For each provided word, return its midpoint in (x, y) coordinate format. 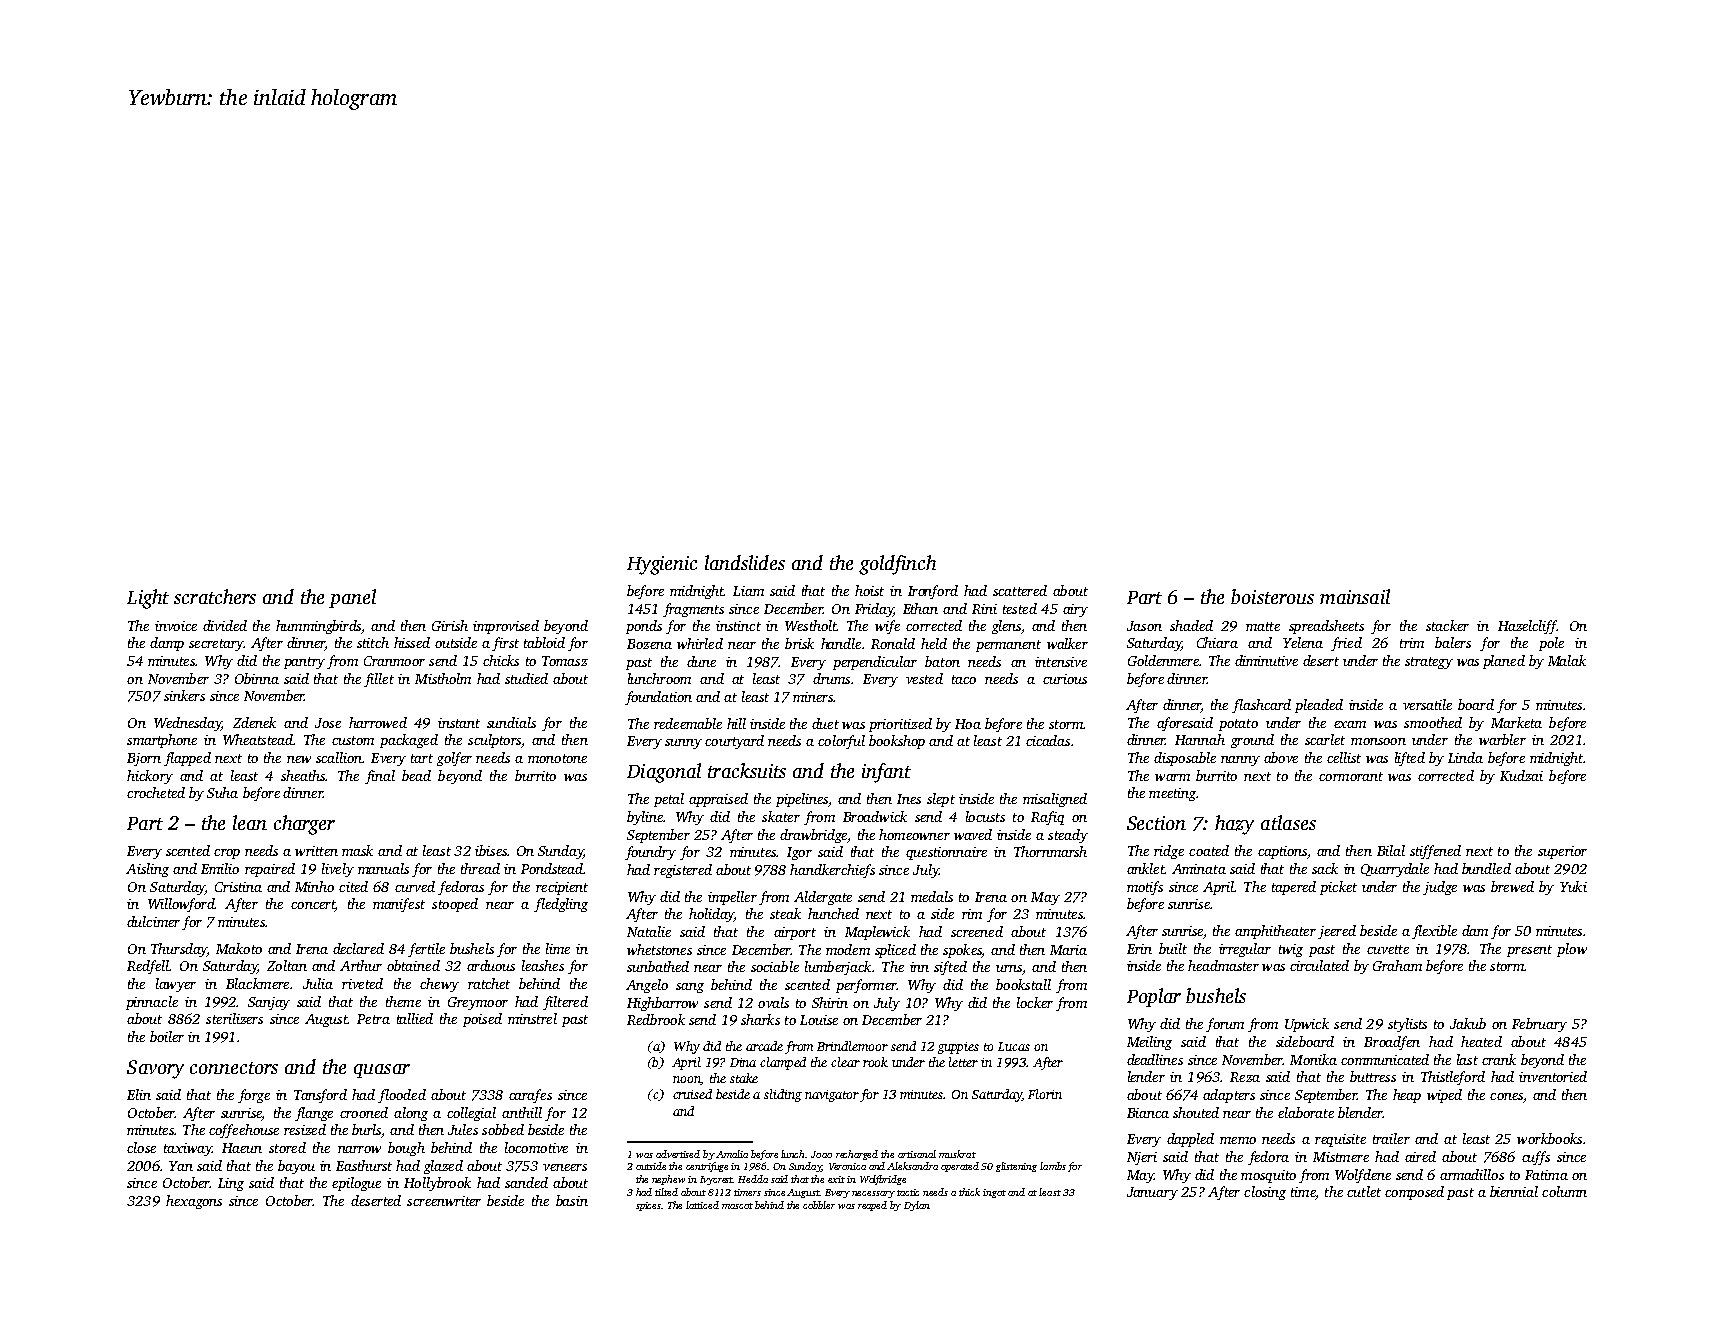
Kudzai (1521, 775)
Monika (1313, 1059)
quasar (382, 1071)
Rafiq (1047, 818)
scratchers (215, 596)
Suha (222, 792)
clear (845, 1062)
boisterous (1272, 596)
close (141, 1147)
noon (687, 1080)
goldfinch (897, 565)
